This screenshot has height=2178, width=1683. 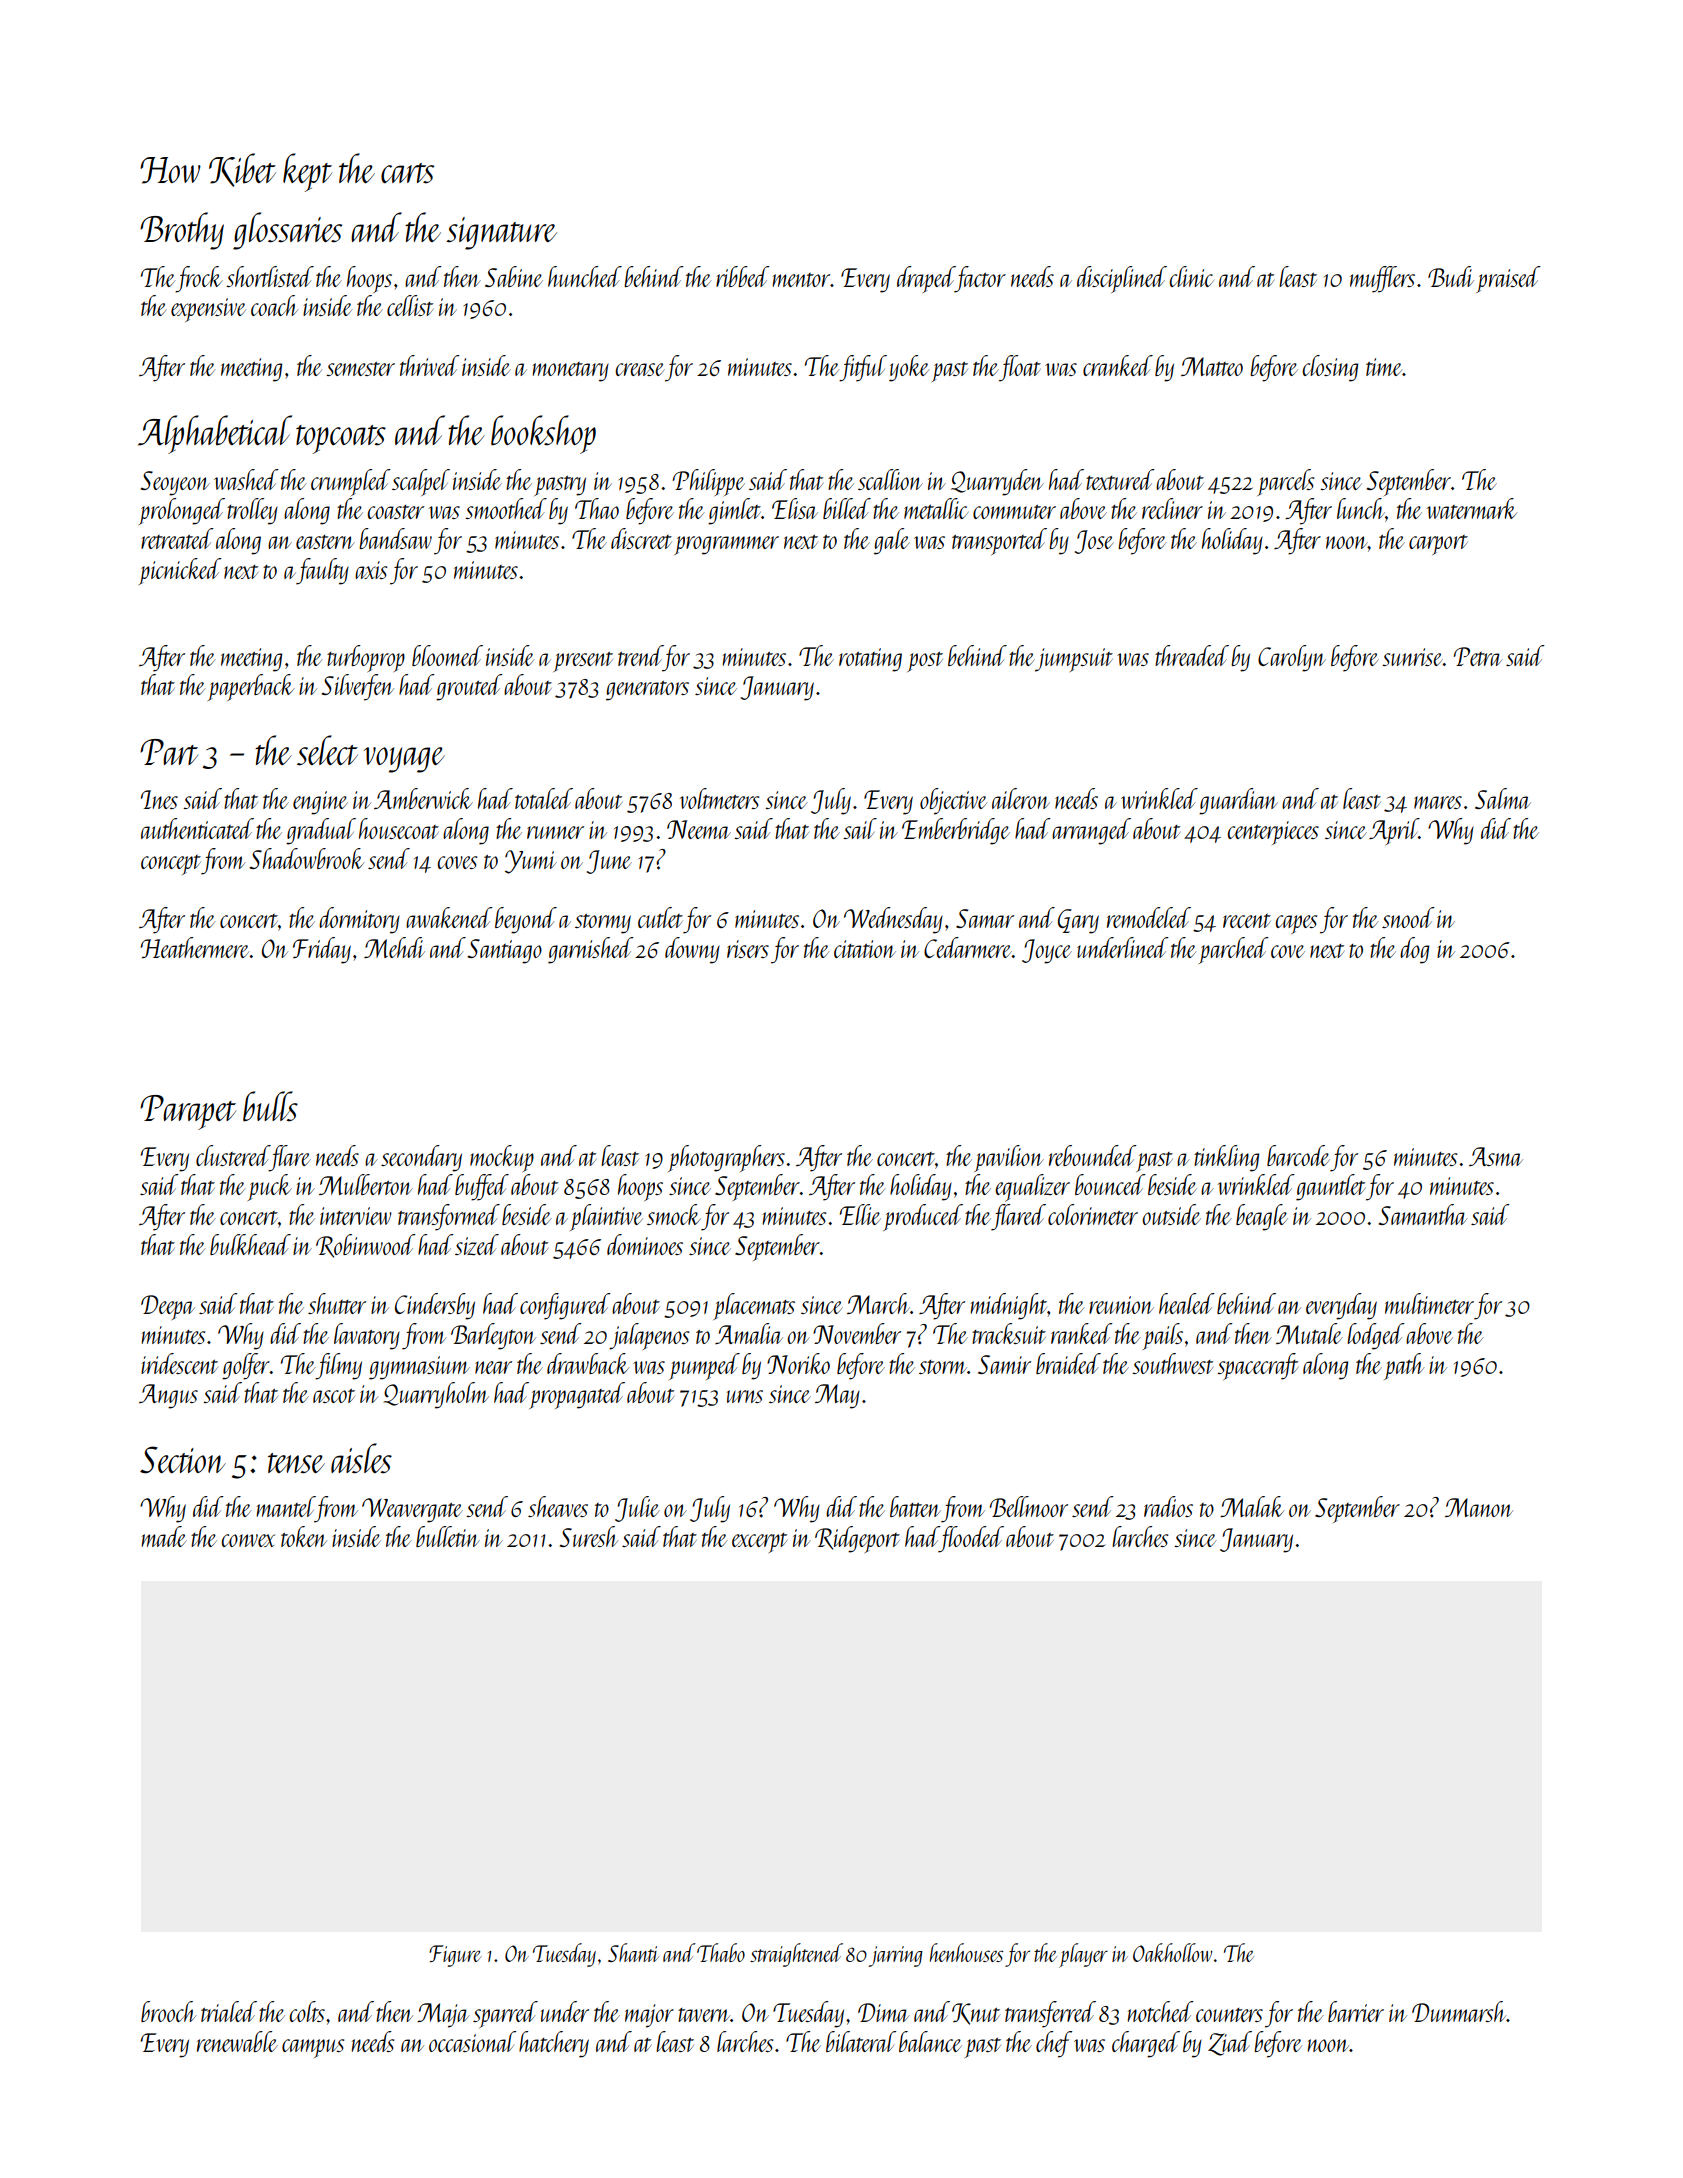 I want to click on Brothy, so click(x=182, y=231).
